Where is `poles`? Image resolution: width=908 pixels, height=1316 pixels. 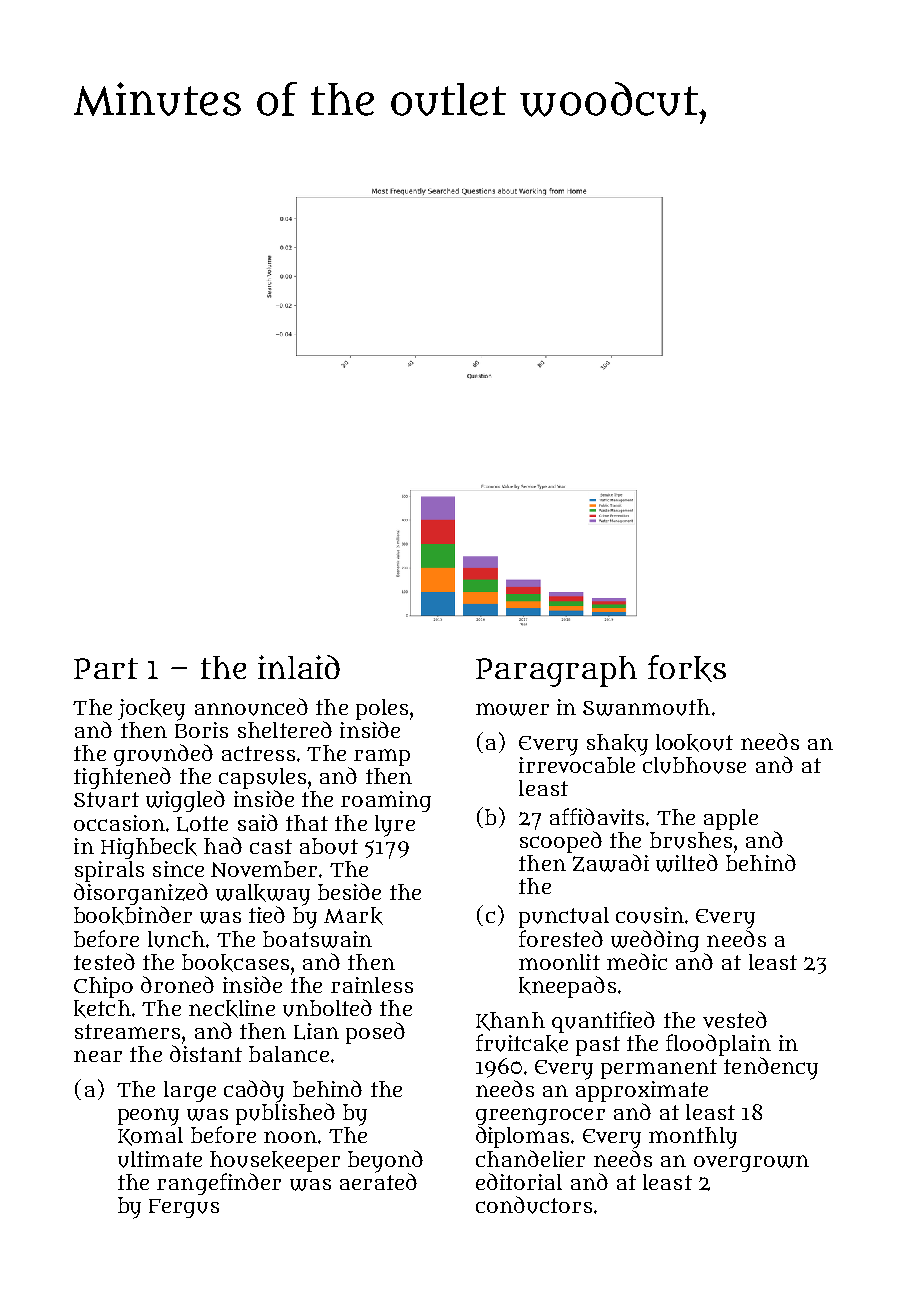
poles is located at coordinates (382, 709).
